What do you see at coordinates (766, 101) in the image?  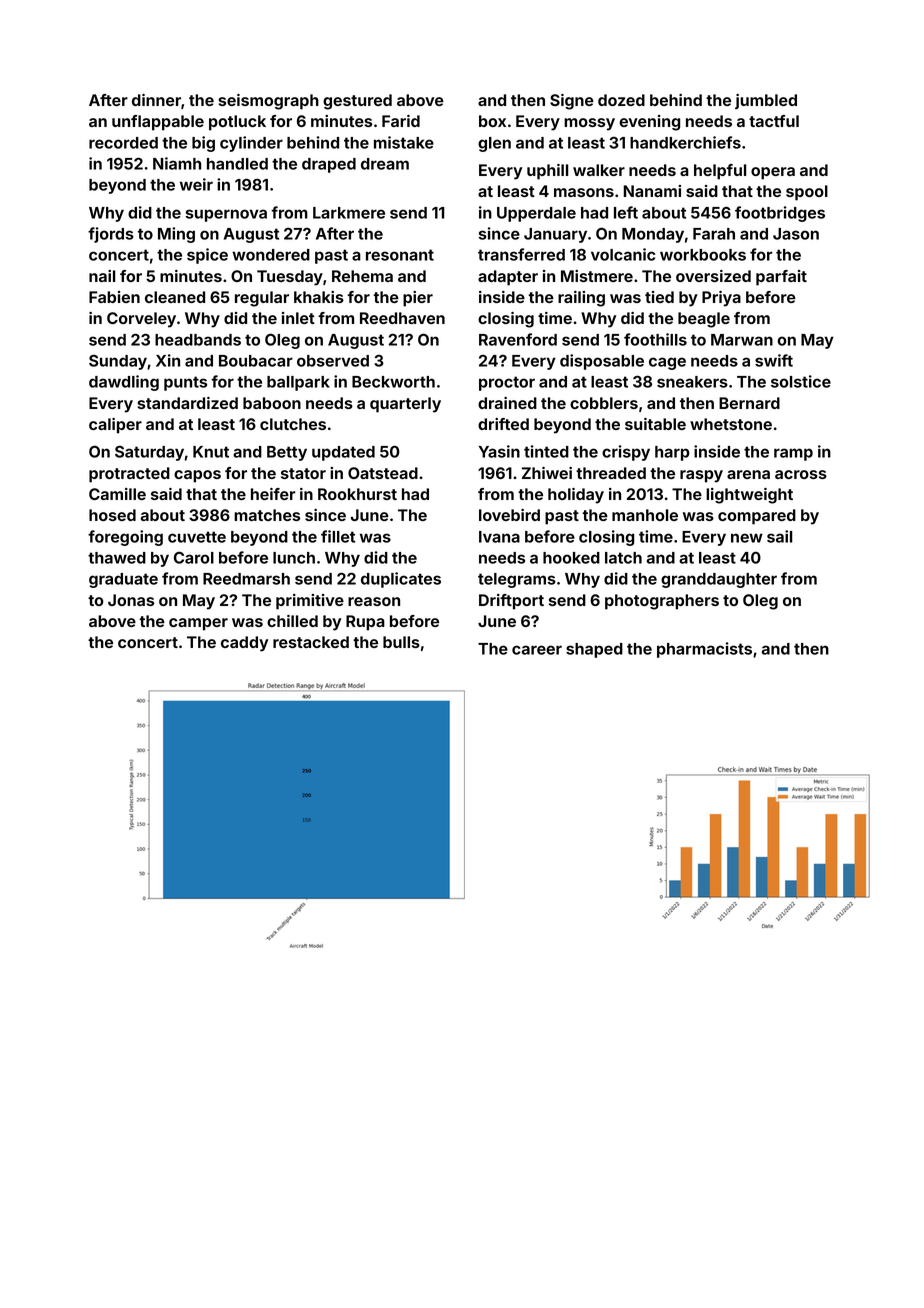 I see `jumbled` at bounding box center [766, 101].
